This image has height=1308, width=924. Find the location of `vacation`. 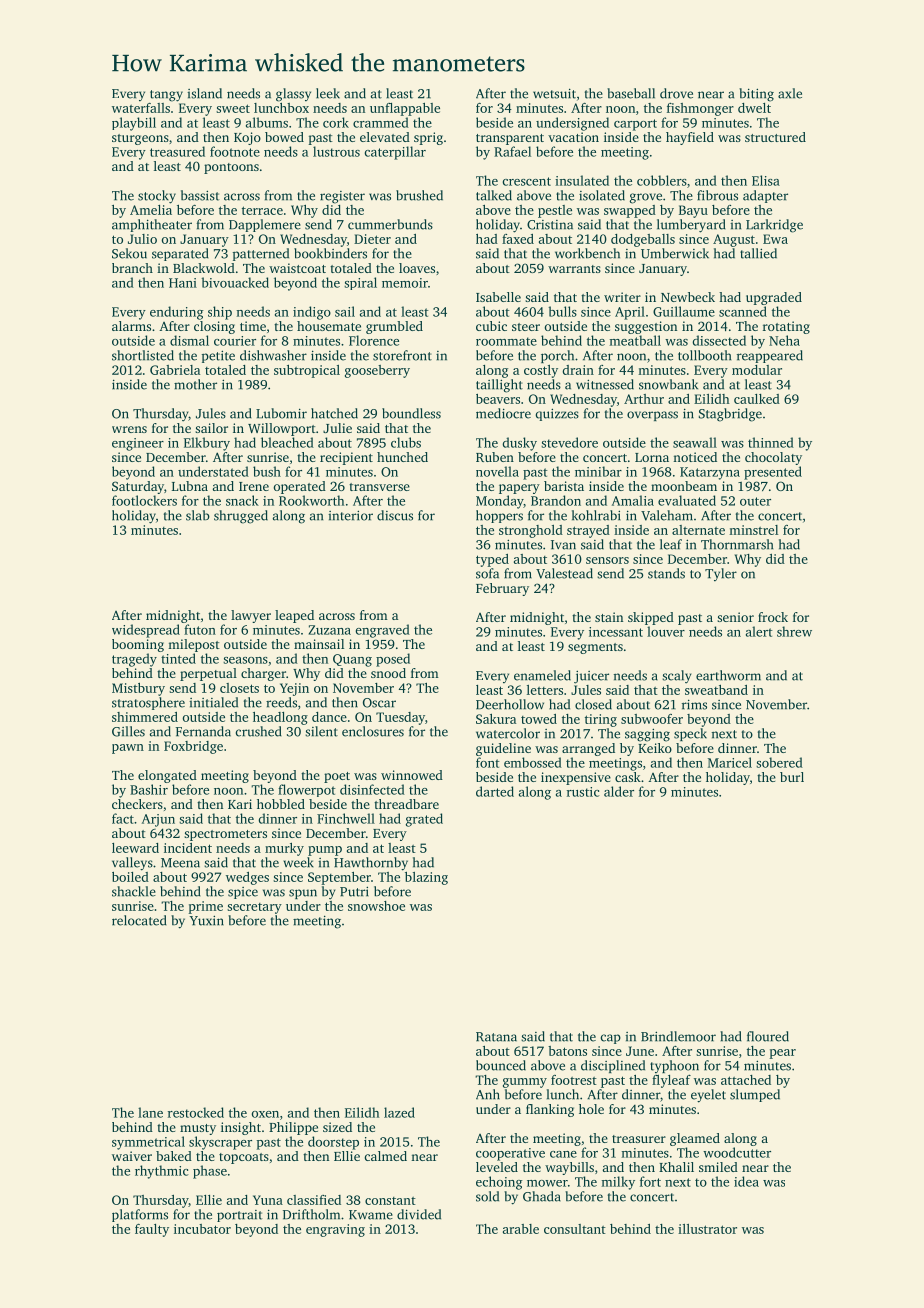

vacation is located at coordinates (573, 137).
